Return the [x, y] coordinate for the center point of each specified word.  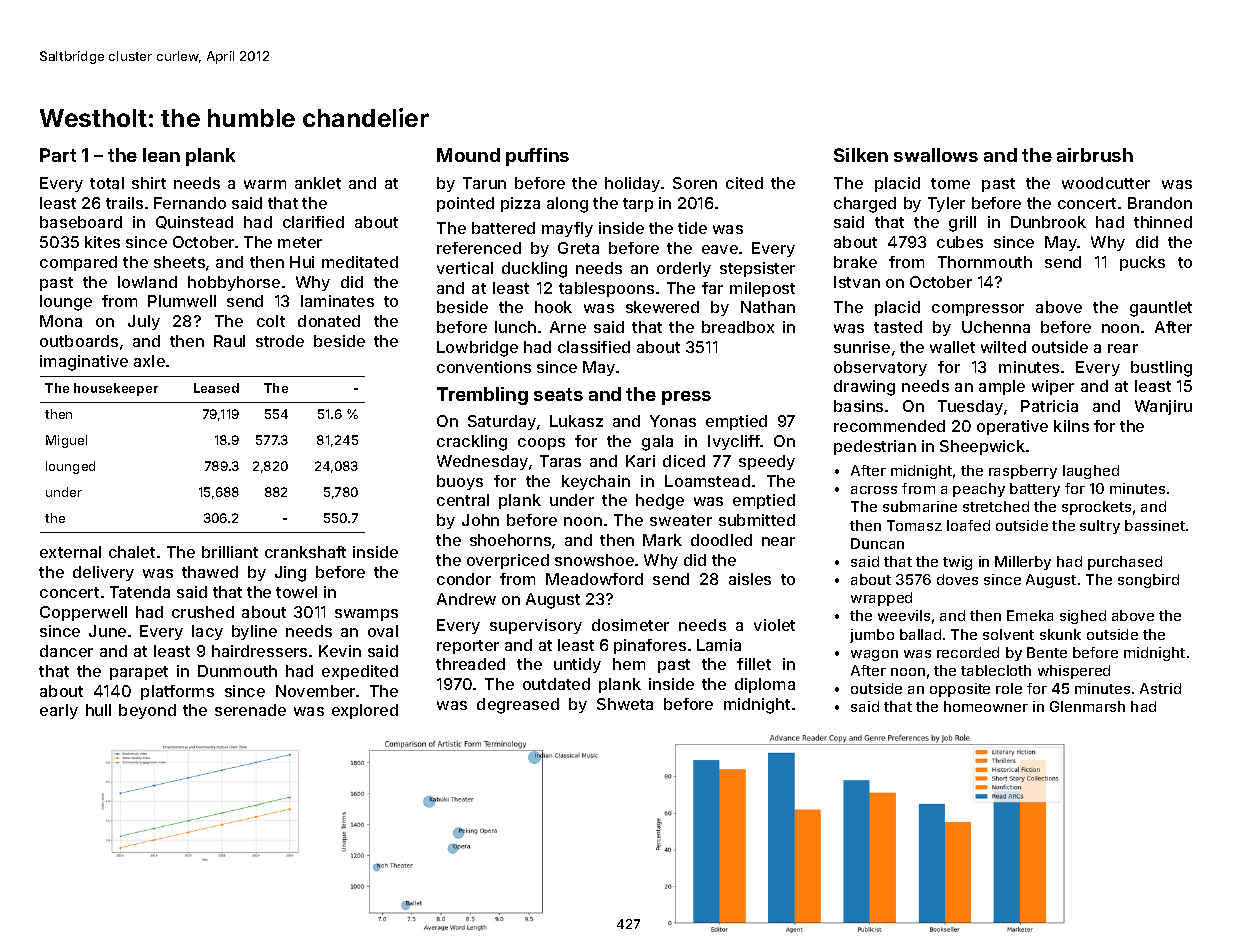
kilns [1071, 426]
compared [78, 263]
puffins [537, 157]
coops [541, 444]
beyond [147, 711]
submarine [920, 506]
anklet [318, 183]
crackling [472, 443]
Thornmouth [985, 262]
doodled [721, 540]
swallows [936, 155]
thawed [210, 572]
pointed [465, 204]
